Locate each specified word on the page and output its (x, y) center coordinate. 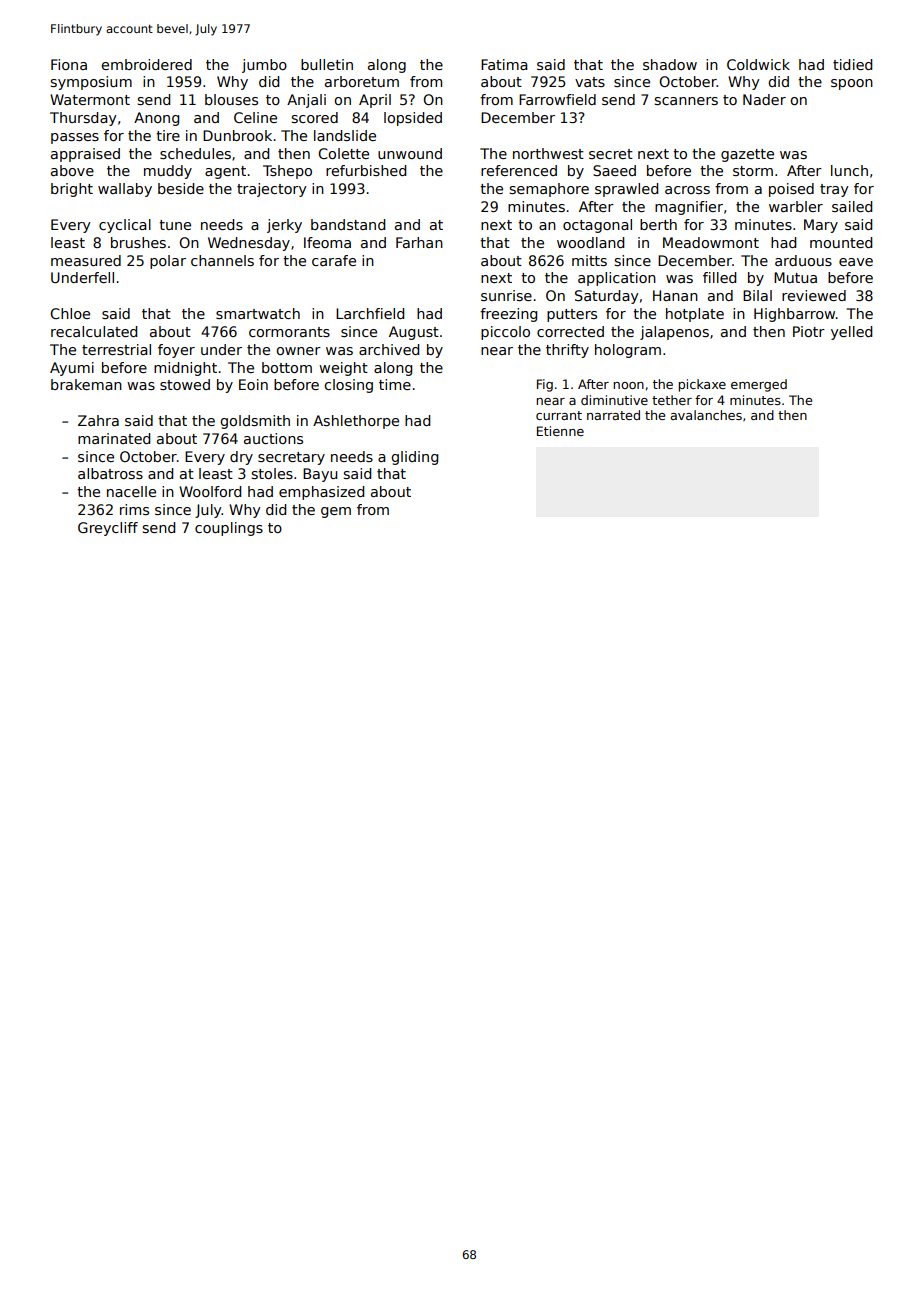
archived (389, 349)
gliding (414, 458)
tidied (852, 64)
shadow (670, 64)
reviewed (814, 295)
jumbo (264, 66)
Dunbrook (237, 135)
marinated (114, 438)
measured (86, 260)
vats (590, 82)
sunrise (506, 295)
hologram (628, 351)
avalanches (706, 415)
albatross (110, 473)
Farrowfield (557, 99)
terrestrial (116, 349)
